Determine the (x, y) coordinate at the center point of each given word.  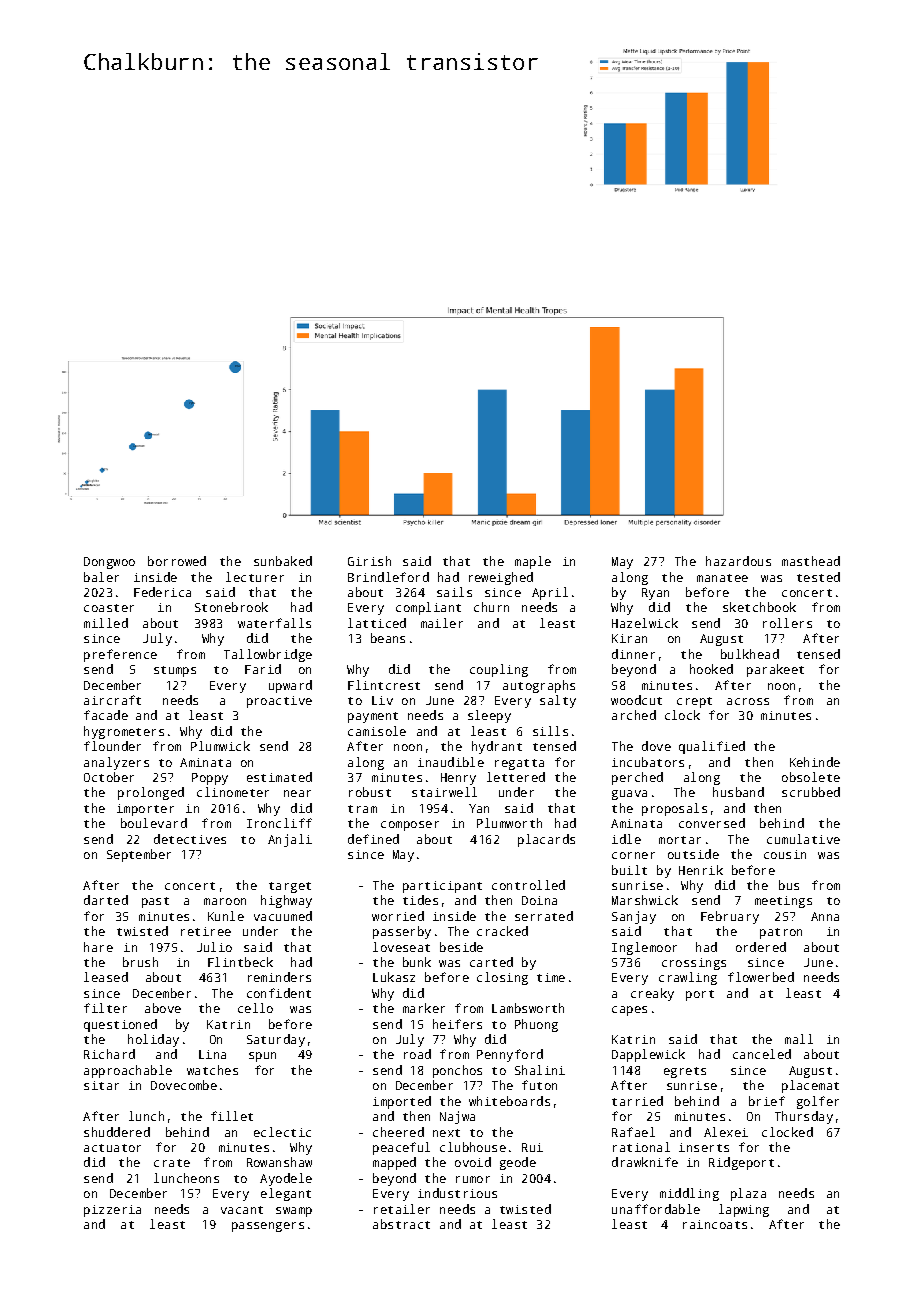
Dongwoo (109, 563)
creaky (652, 994)
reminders (279, 977)
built (629, 870)
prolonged (151, 793)
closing (502, 978)
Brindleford (388, 577)
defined (373, 839)
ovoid (473, 1162)
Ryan (655, 594)
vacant (242, 1210)
